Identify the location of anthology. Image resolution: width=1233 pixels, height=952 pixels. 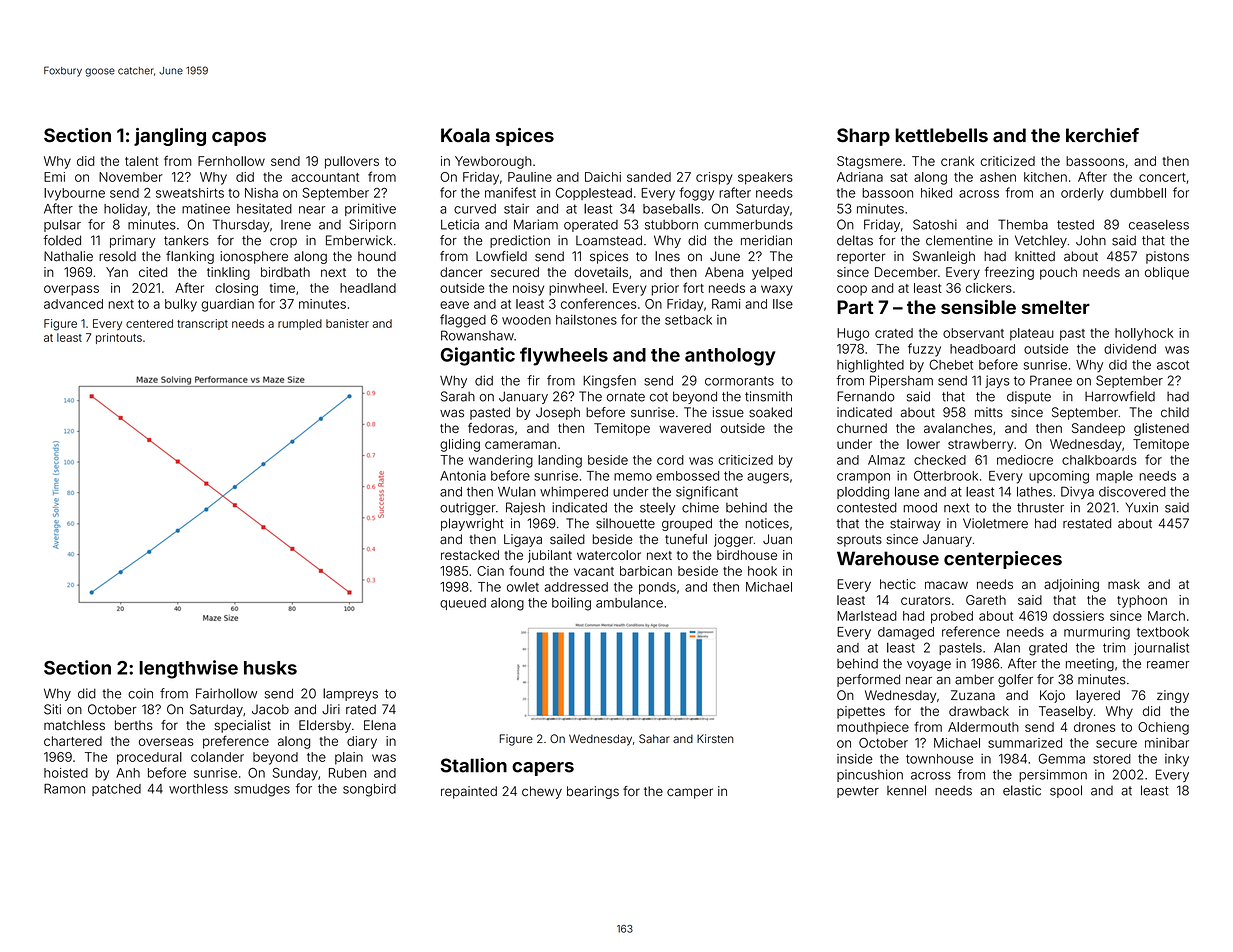
(730, 357).
